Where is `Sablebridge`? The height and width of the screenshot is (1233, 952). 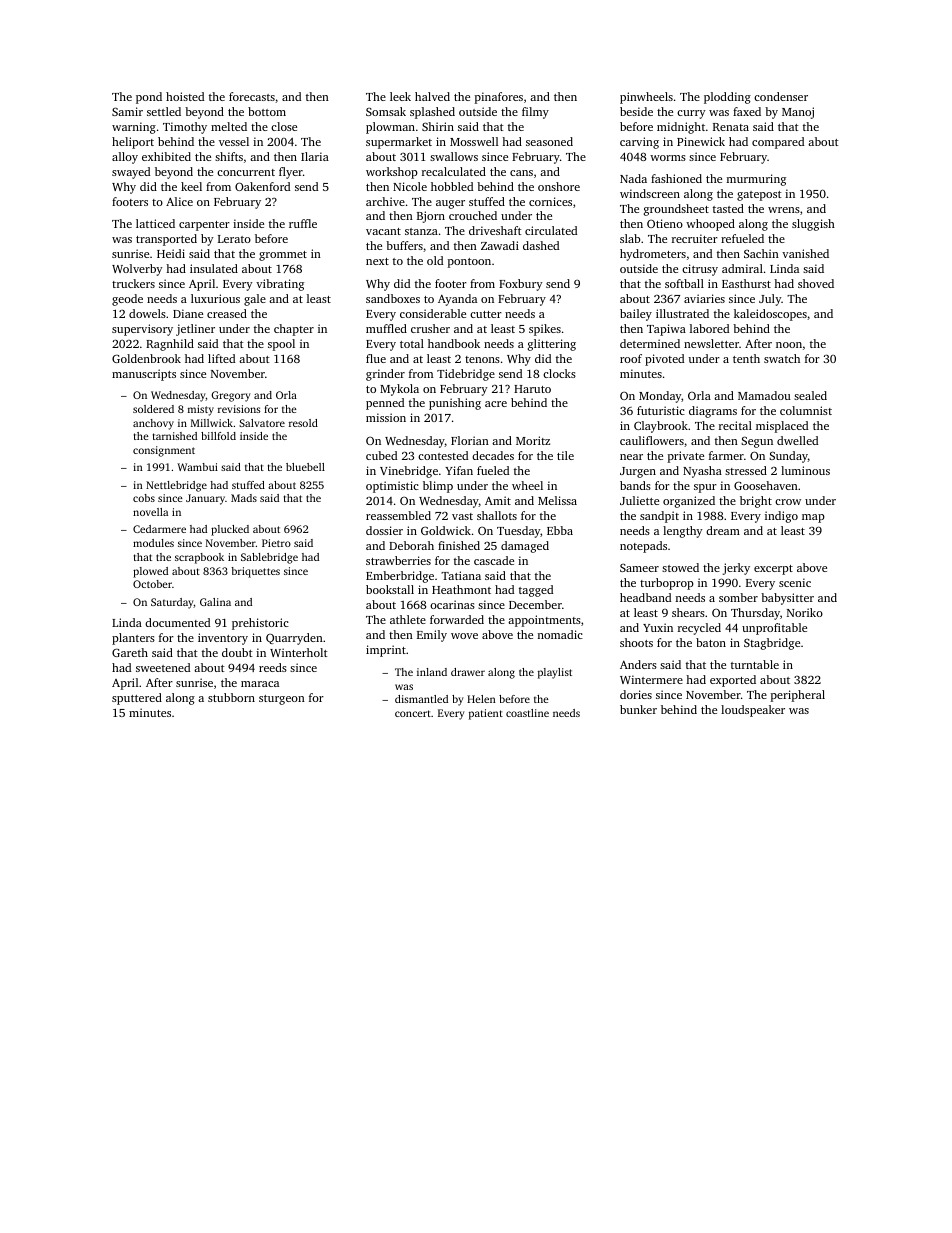
Sablebridge is located at coordinates (269, 558).
